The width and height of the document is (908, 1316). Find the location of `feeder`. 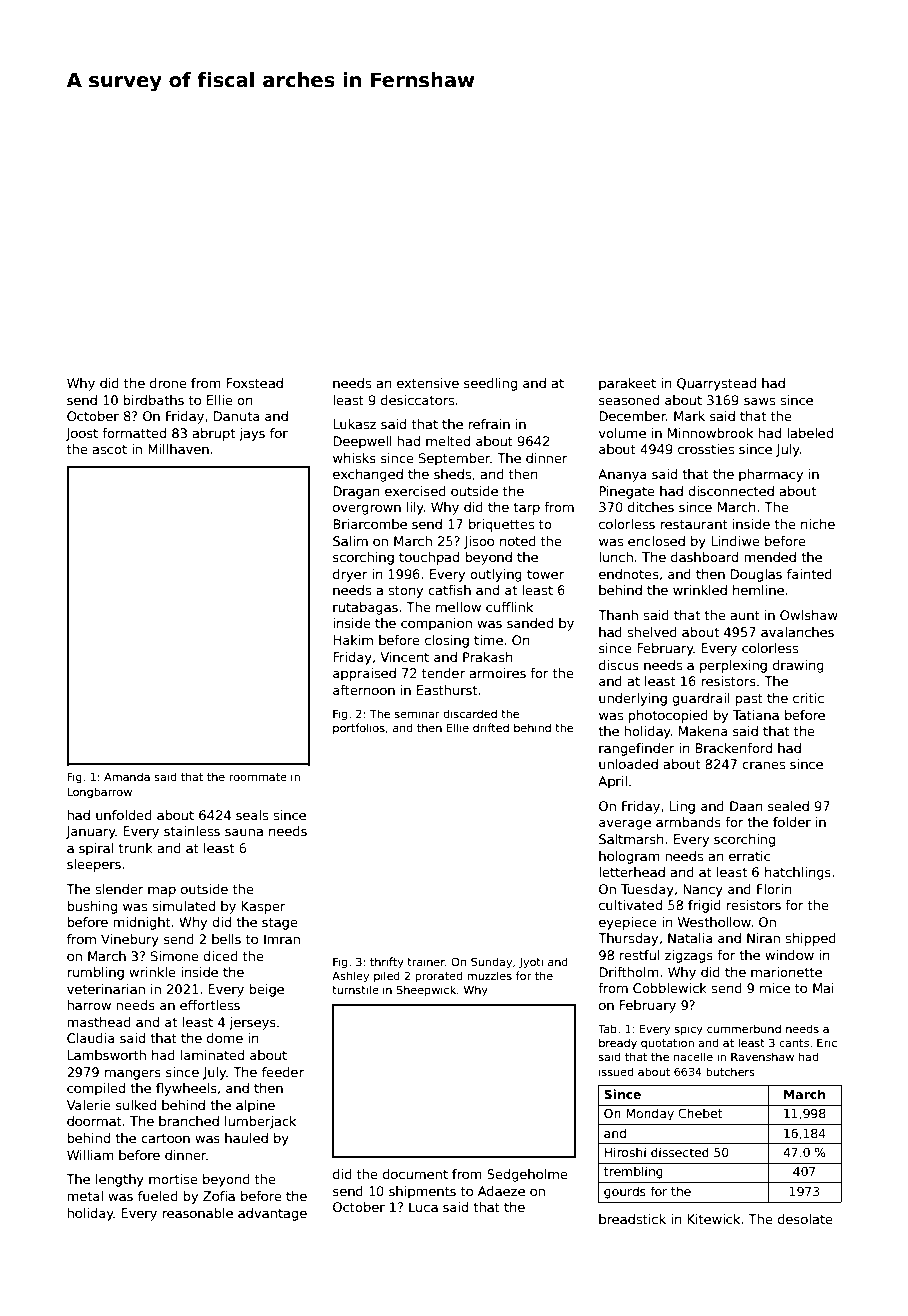

feeder is located at coordinates (283, 1072).
